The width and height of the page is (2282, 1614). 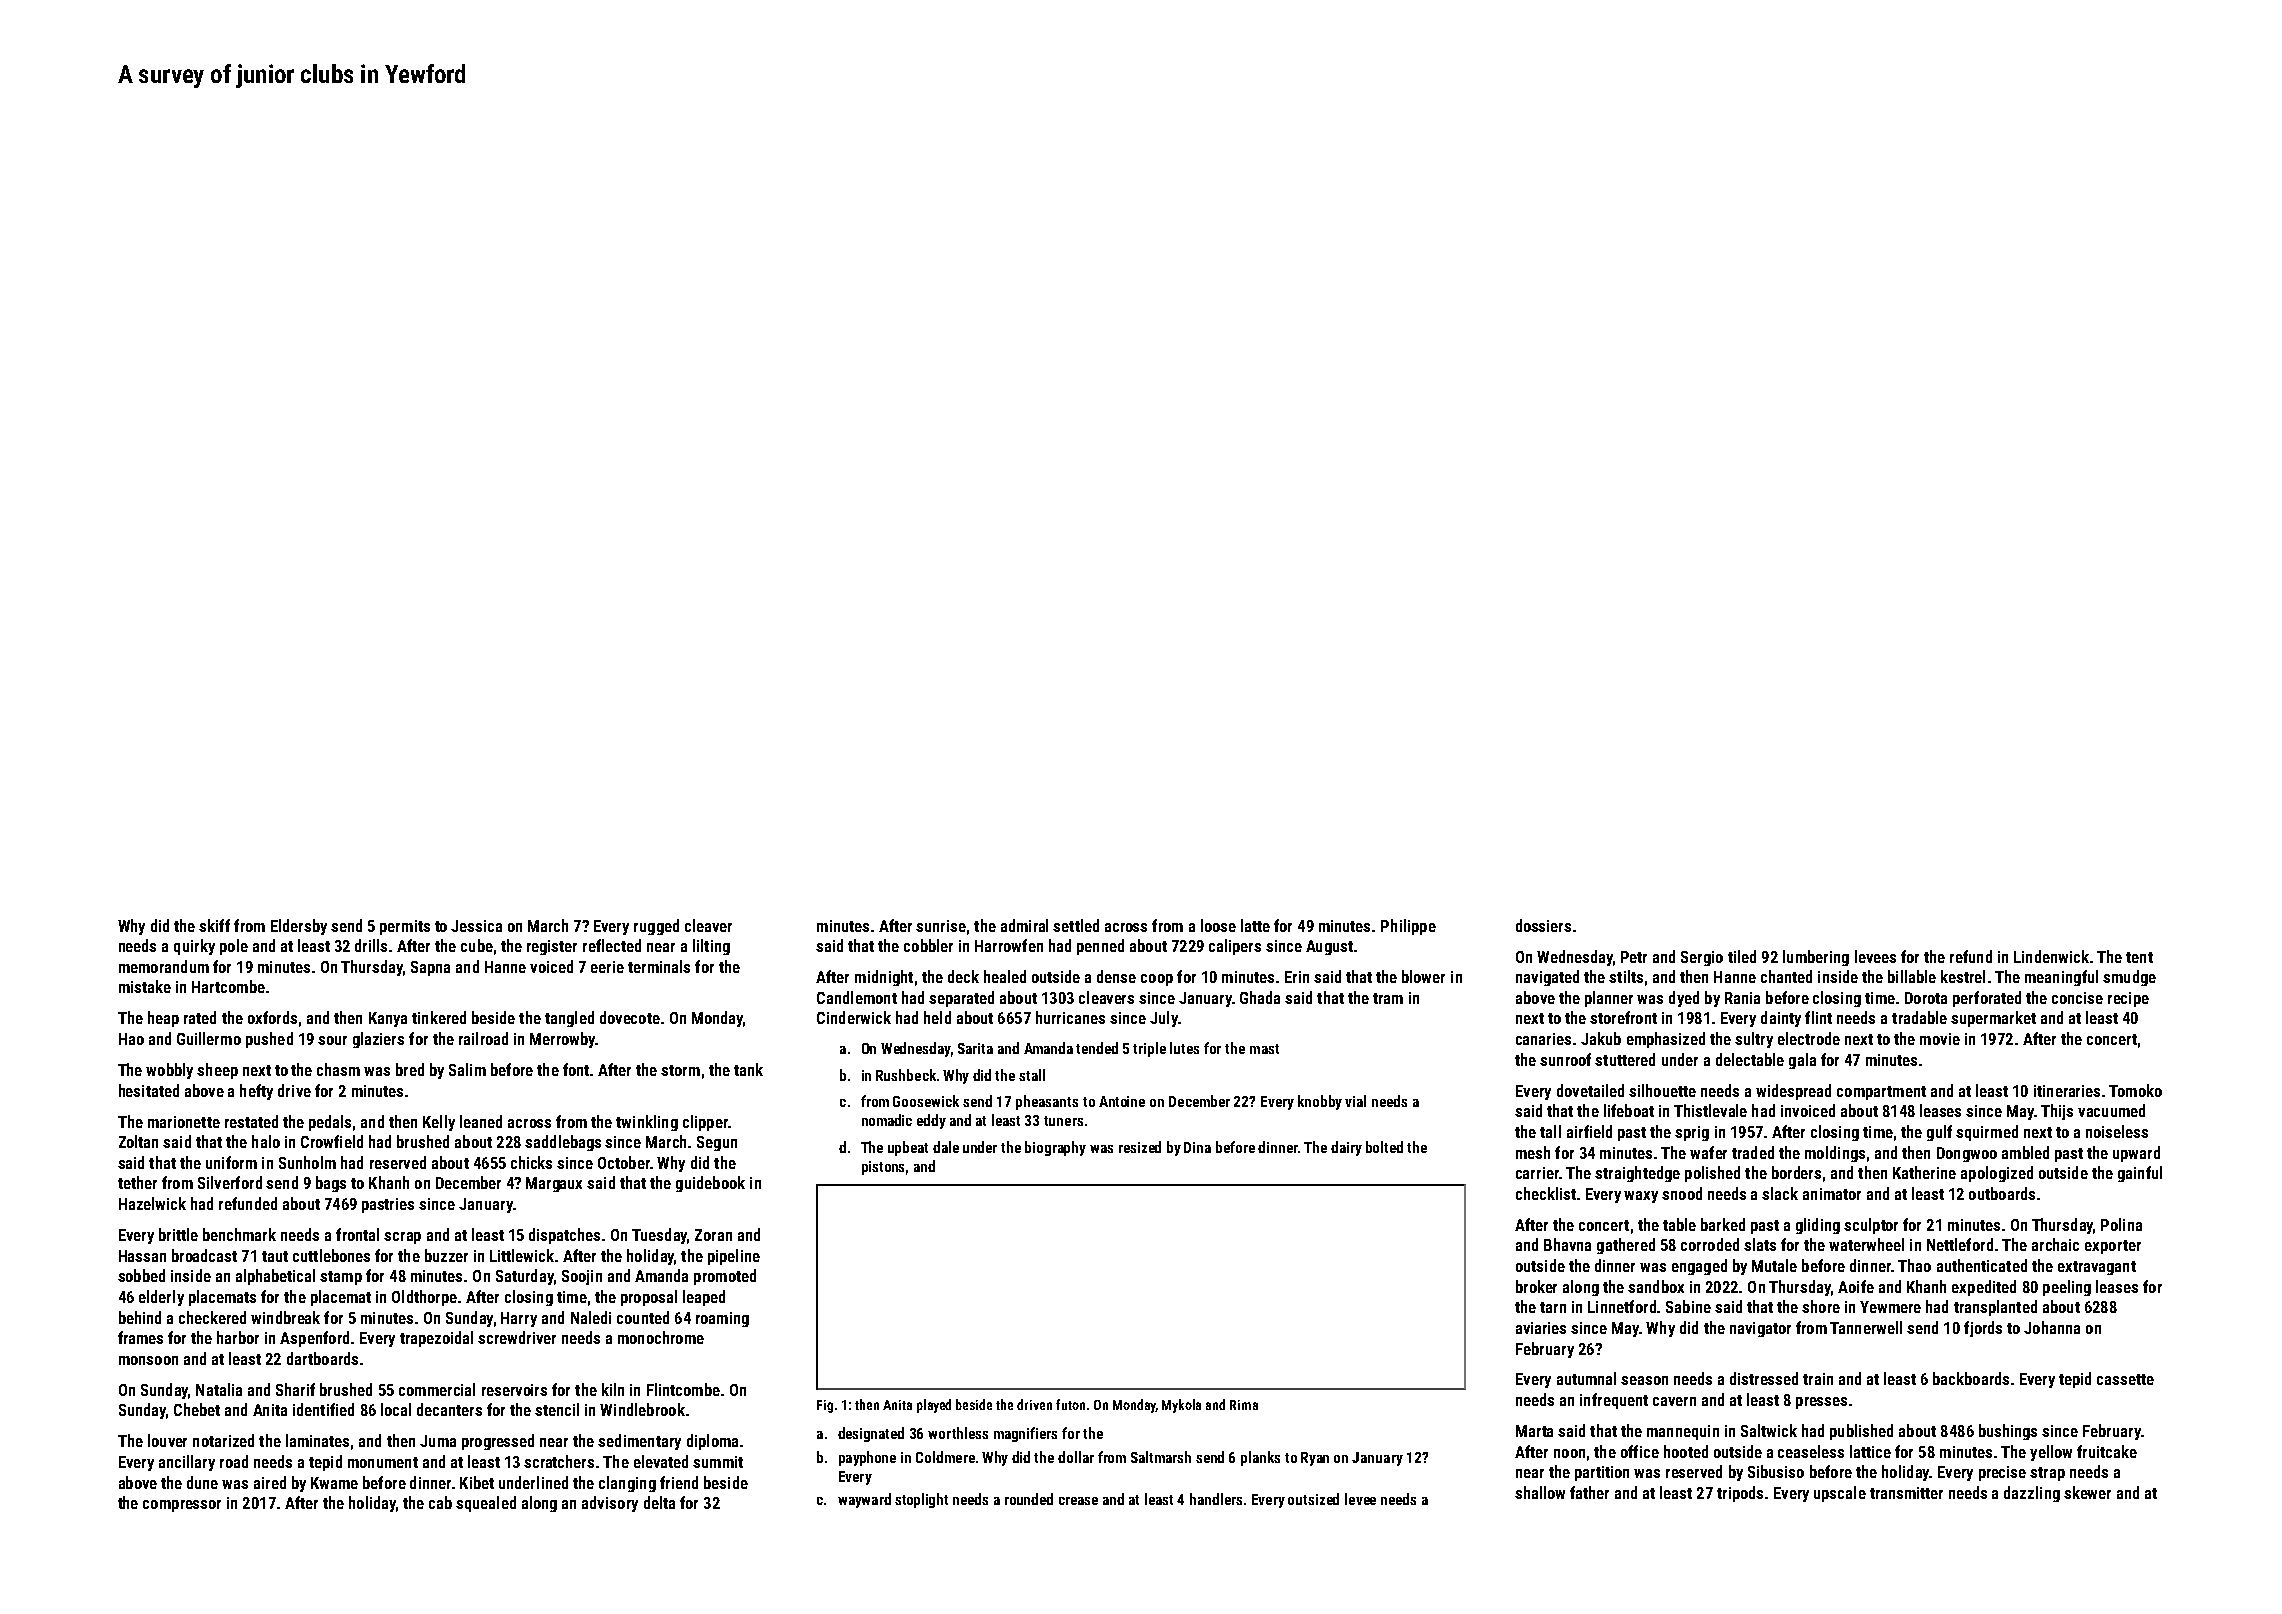 I want to click on Merrowby, so click(x=562, y=1040).
